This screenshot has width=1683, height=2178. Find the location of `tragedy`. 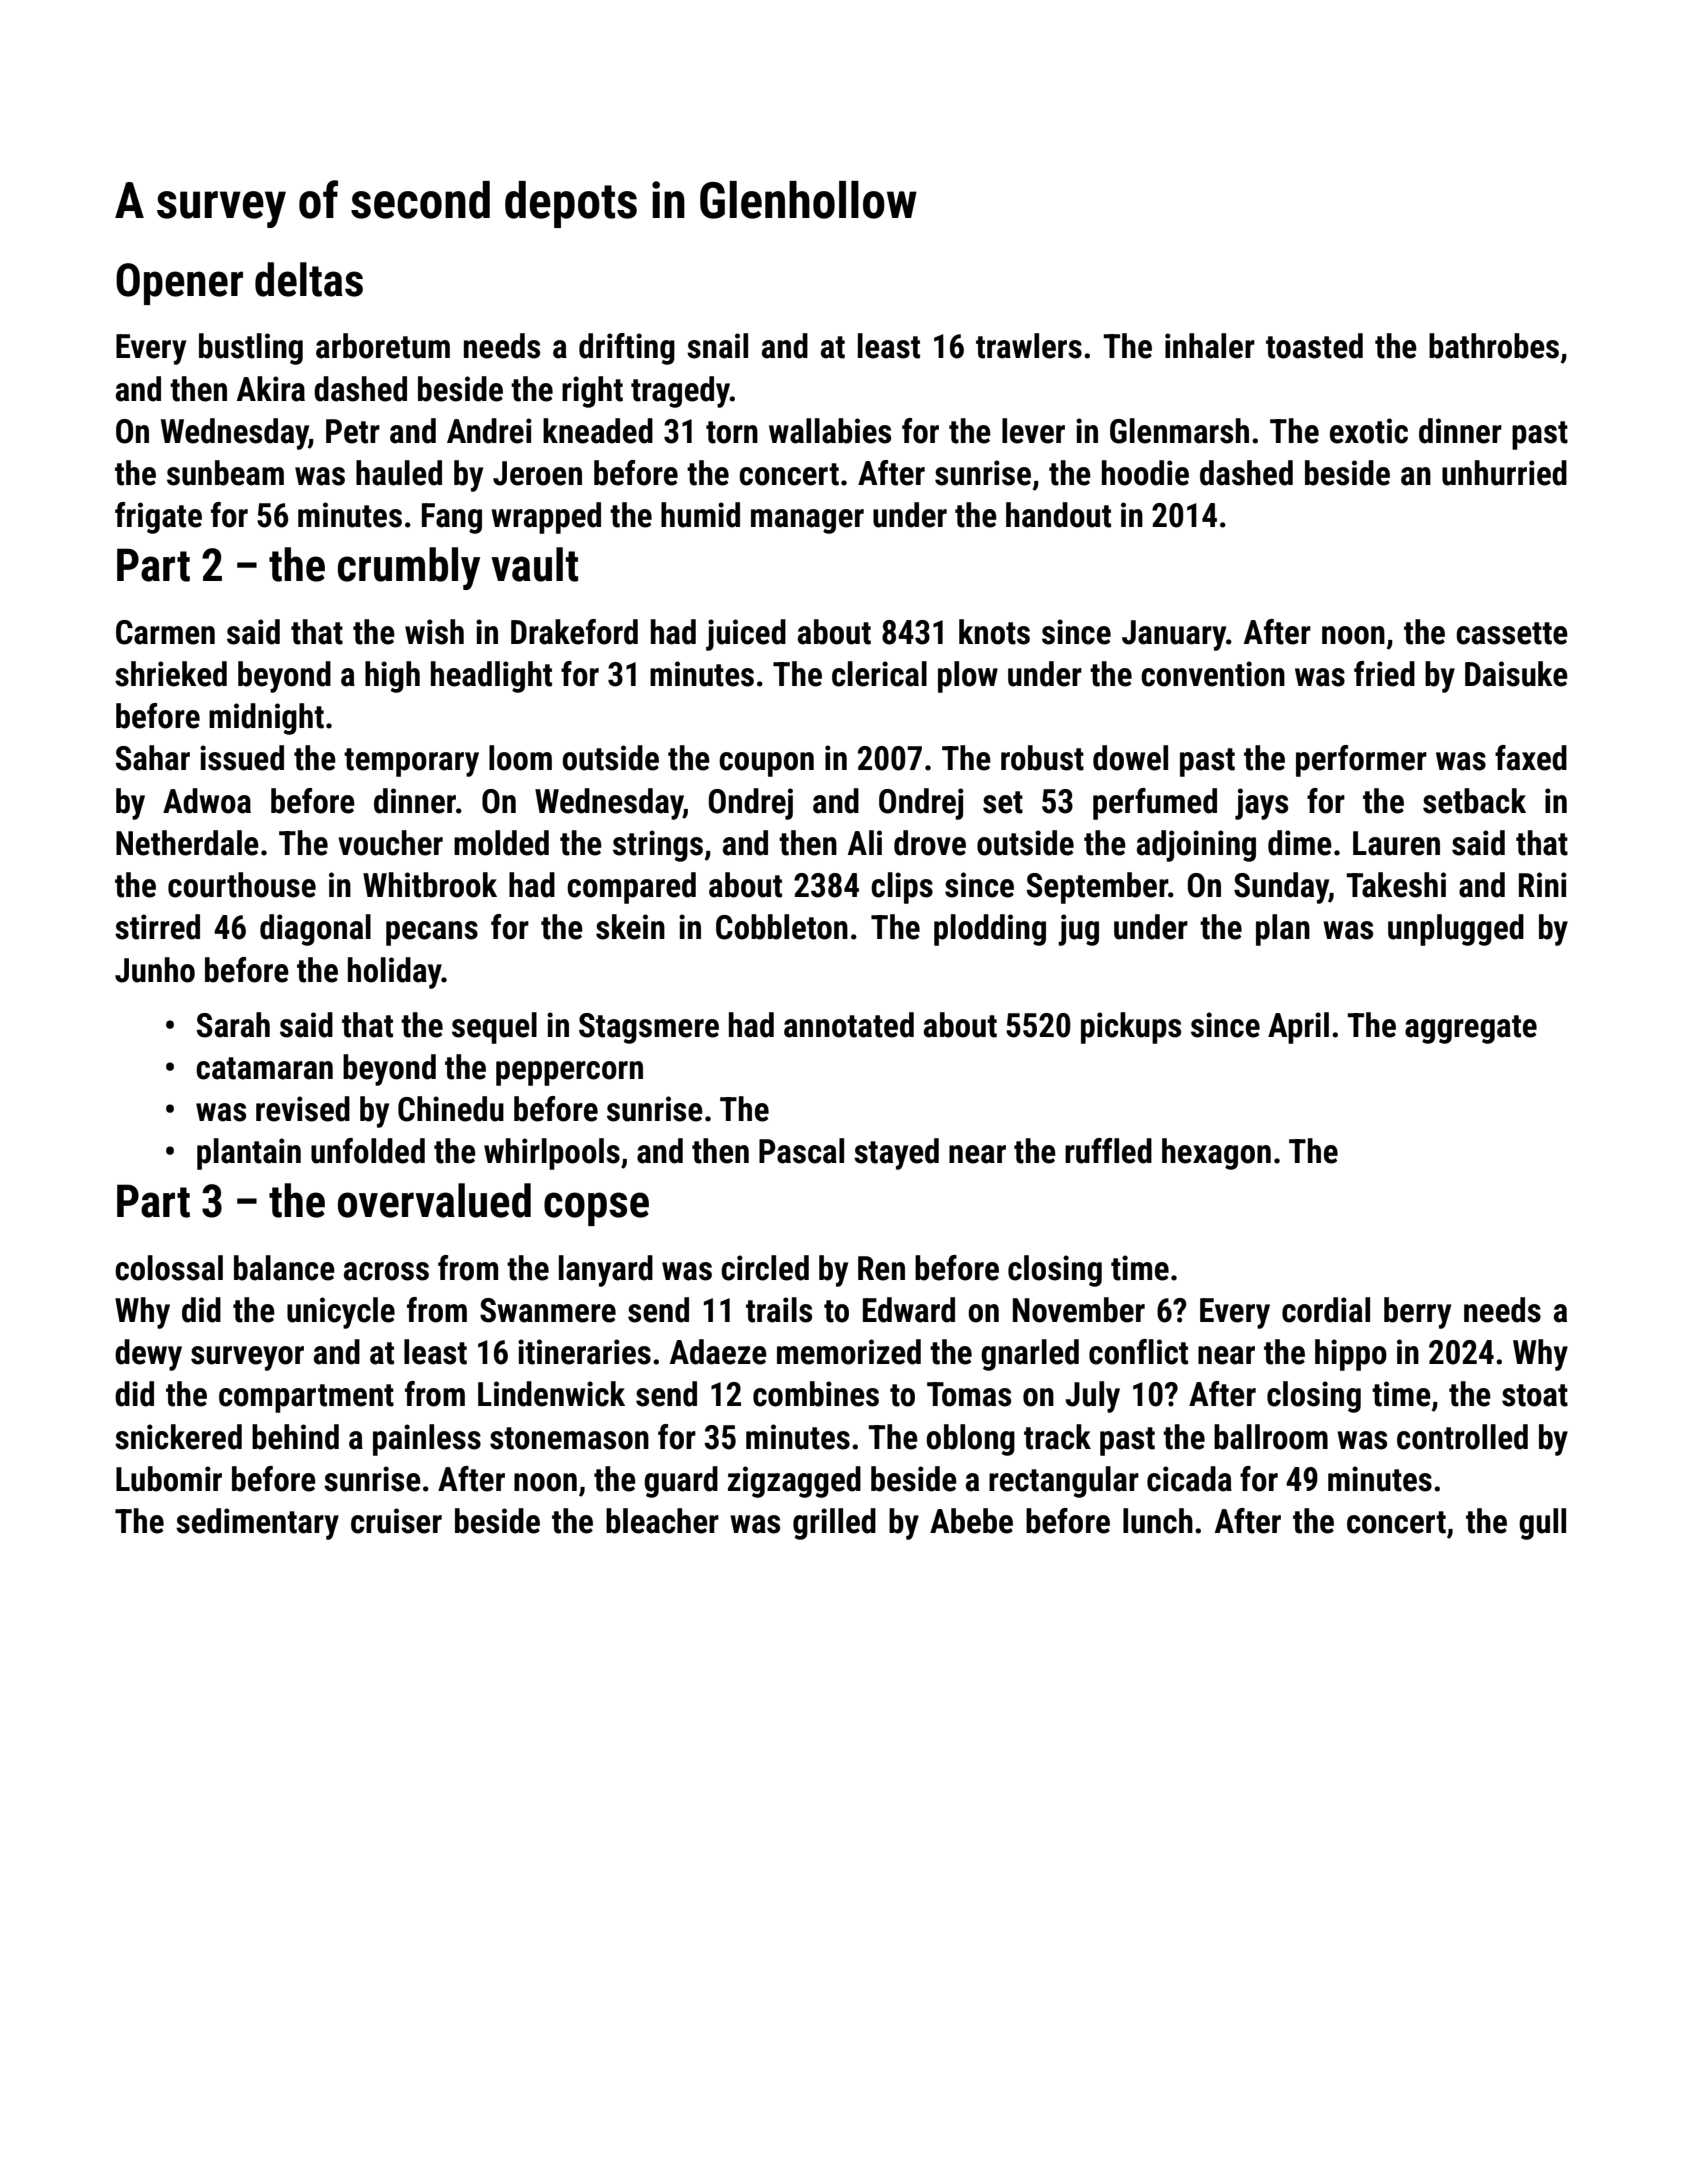

tragedy is located at coordinates (680, 392).
